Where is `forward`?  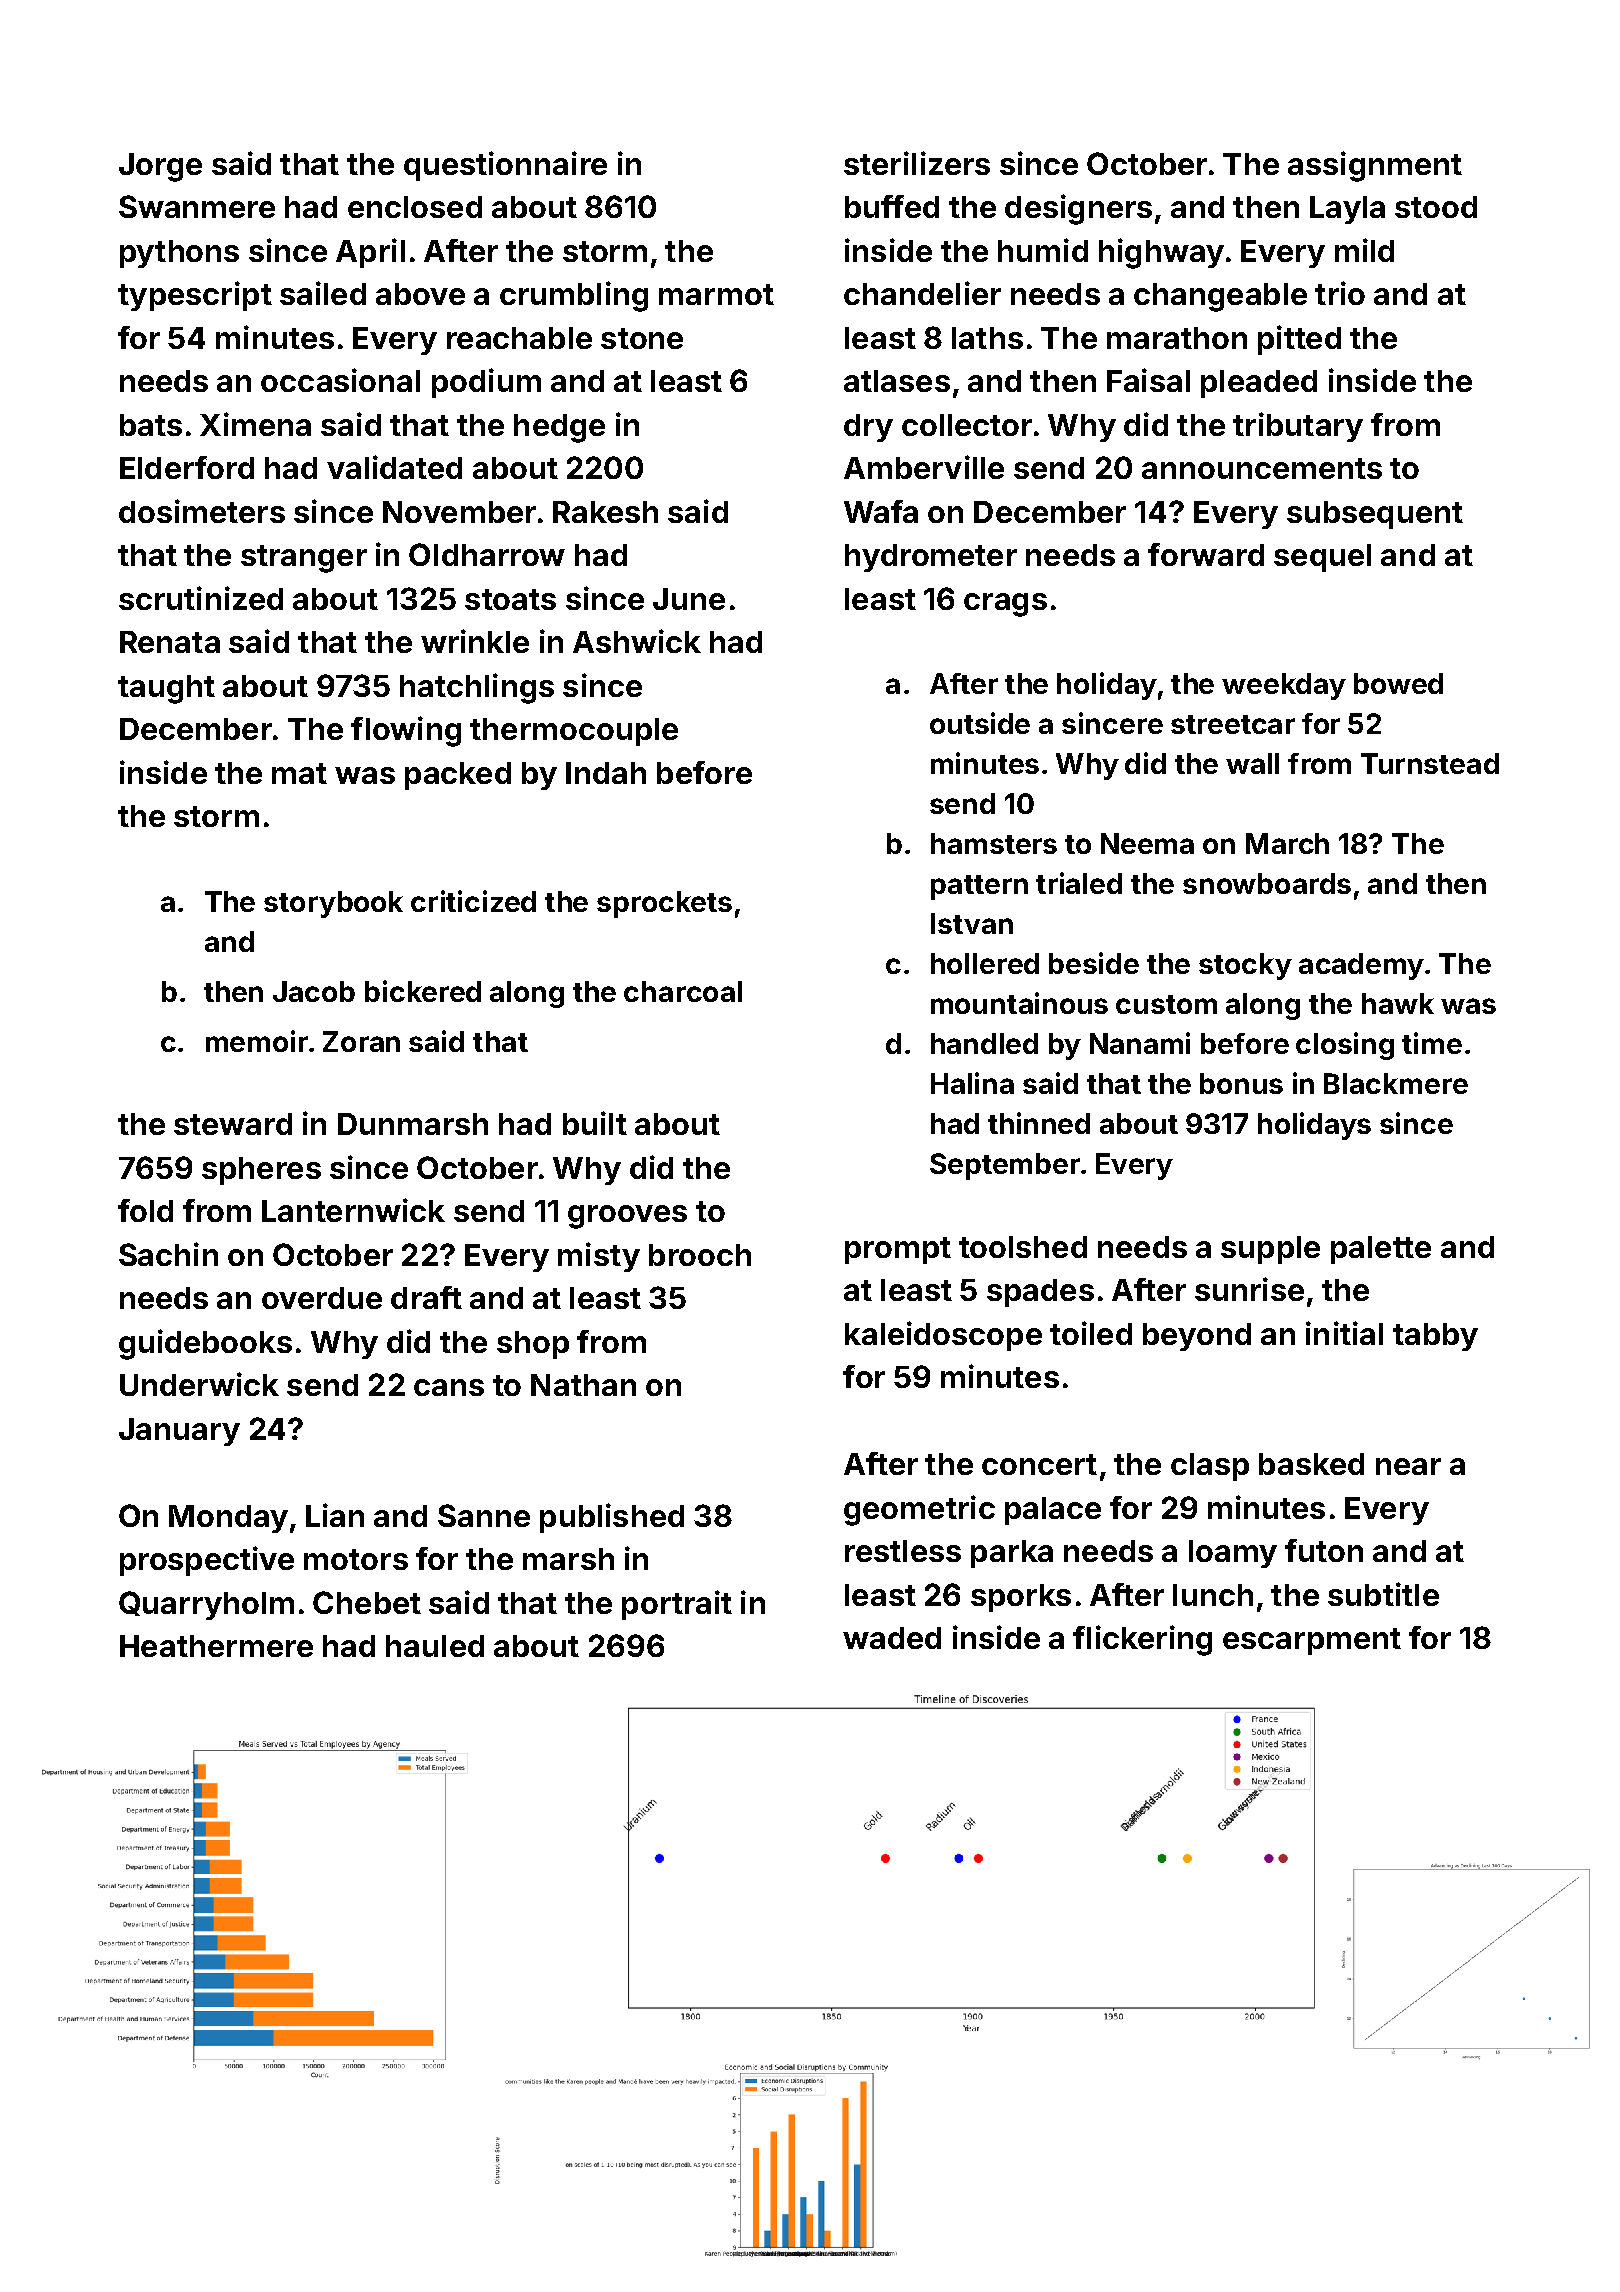 forward is located at coordinates (1206, 554).
